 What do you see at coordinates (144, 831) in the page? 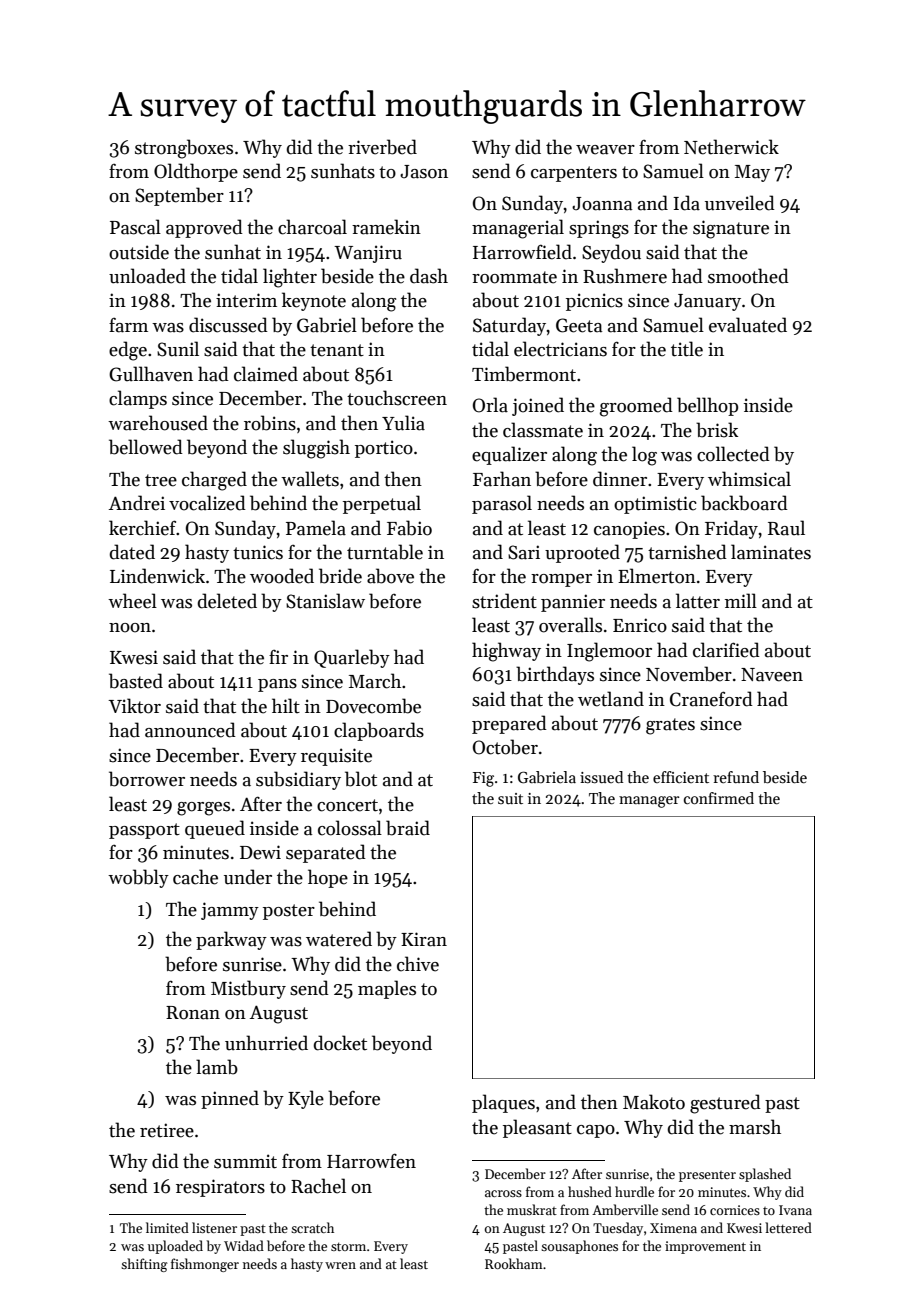
I see `passport` at bounding box center [144, 831].
